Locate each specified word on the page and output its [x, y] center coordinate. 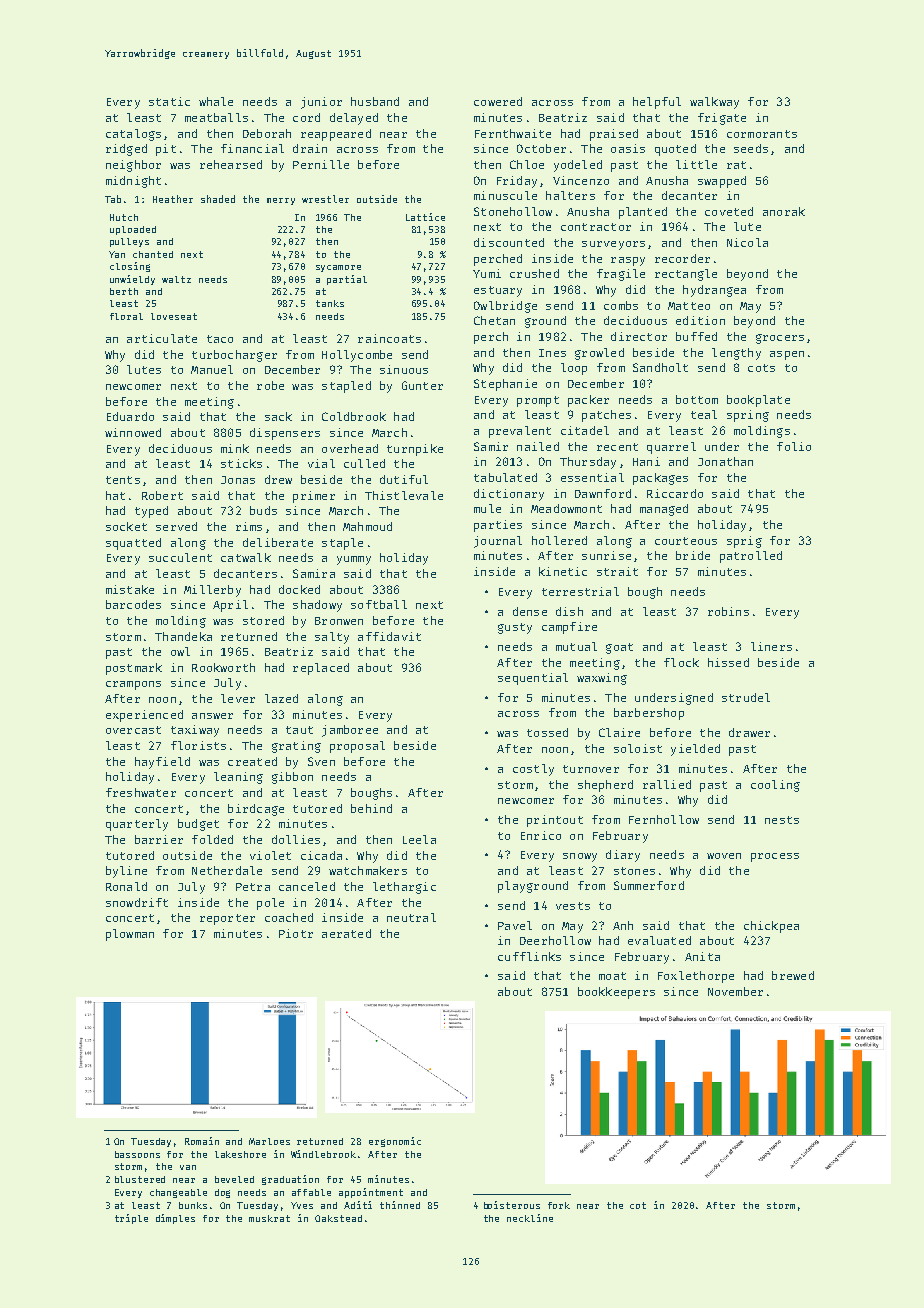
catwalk [246, 557]
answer [212, 716]
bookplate [758, 401]
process [775, 857]
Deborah [267, 133]
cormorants [762, 134]
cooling [775, 786]
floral [126, 316]
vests [573, 906]
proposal [357, 747]
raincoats [389, 338]
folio [794, 446]
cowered [498, 101]
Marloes [269, 1141]
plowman [130, 935]
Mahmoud [367, 526]
